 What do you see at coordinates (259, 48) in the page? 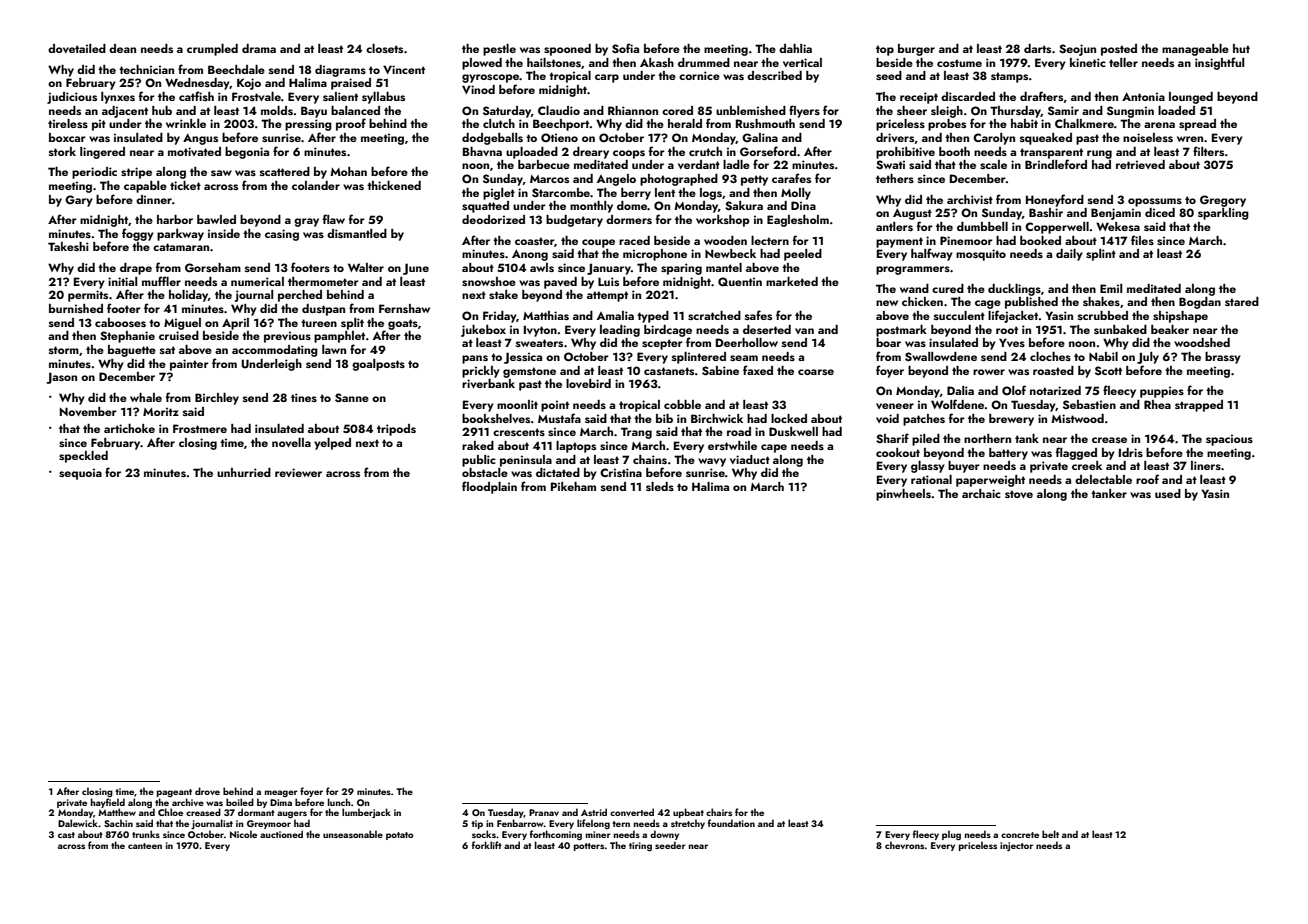
I see `drama` at bounding box center [259, 48].
